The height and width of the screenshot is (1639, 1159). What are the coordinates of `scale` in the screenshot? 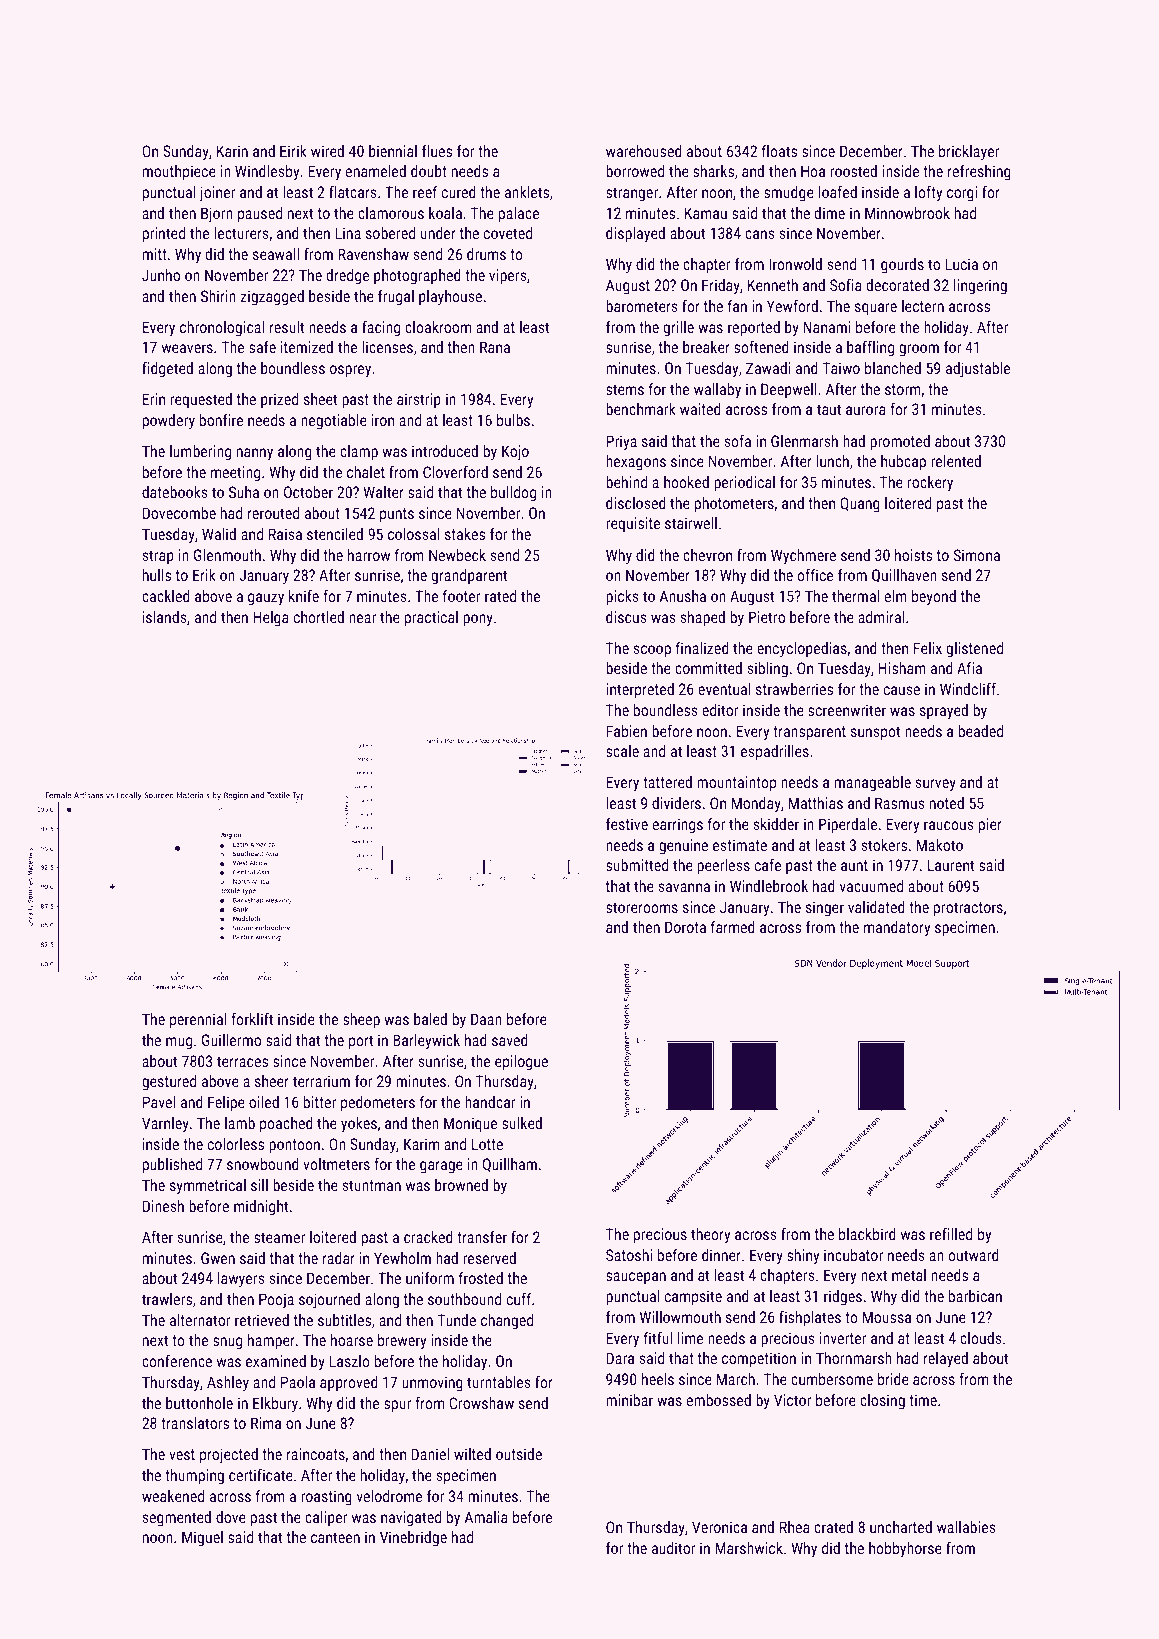 It's located at (622, 751).
